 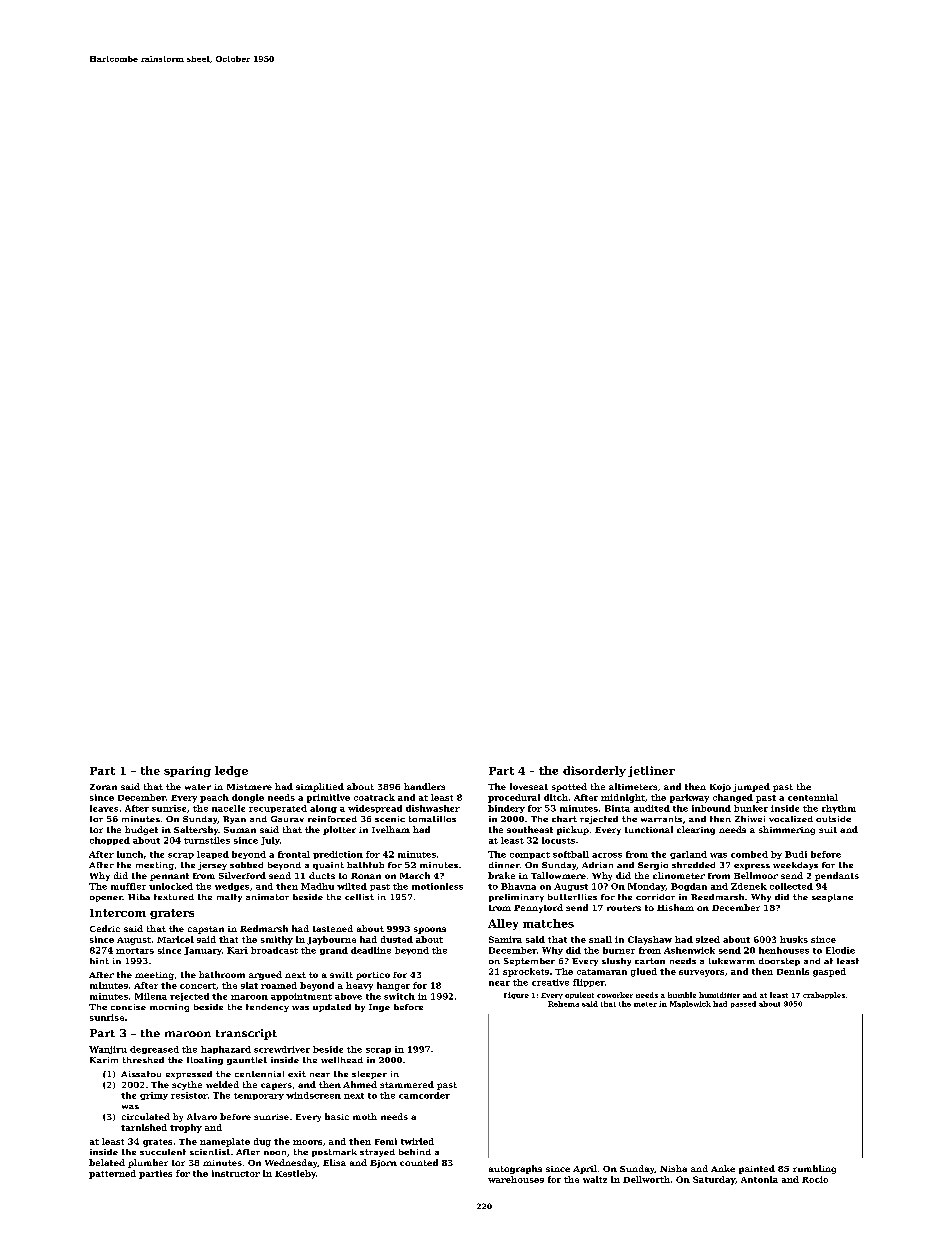 I want to click on lukewarm, so click(x=732, y=961).
